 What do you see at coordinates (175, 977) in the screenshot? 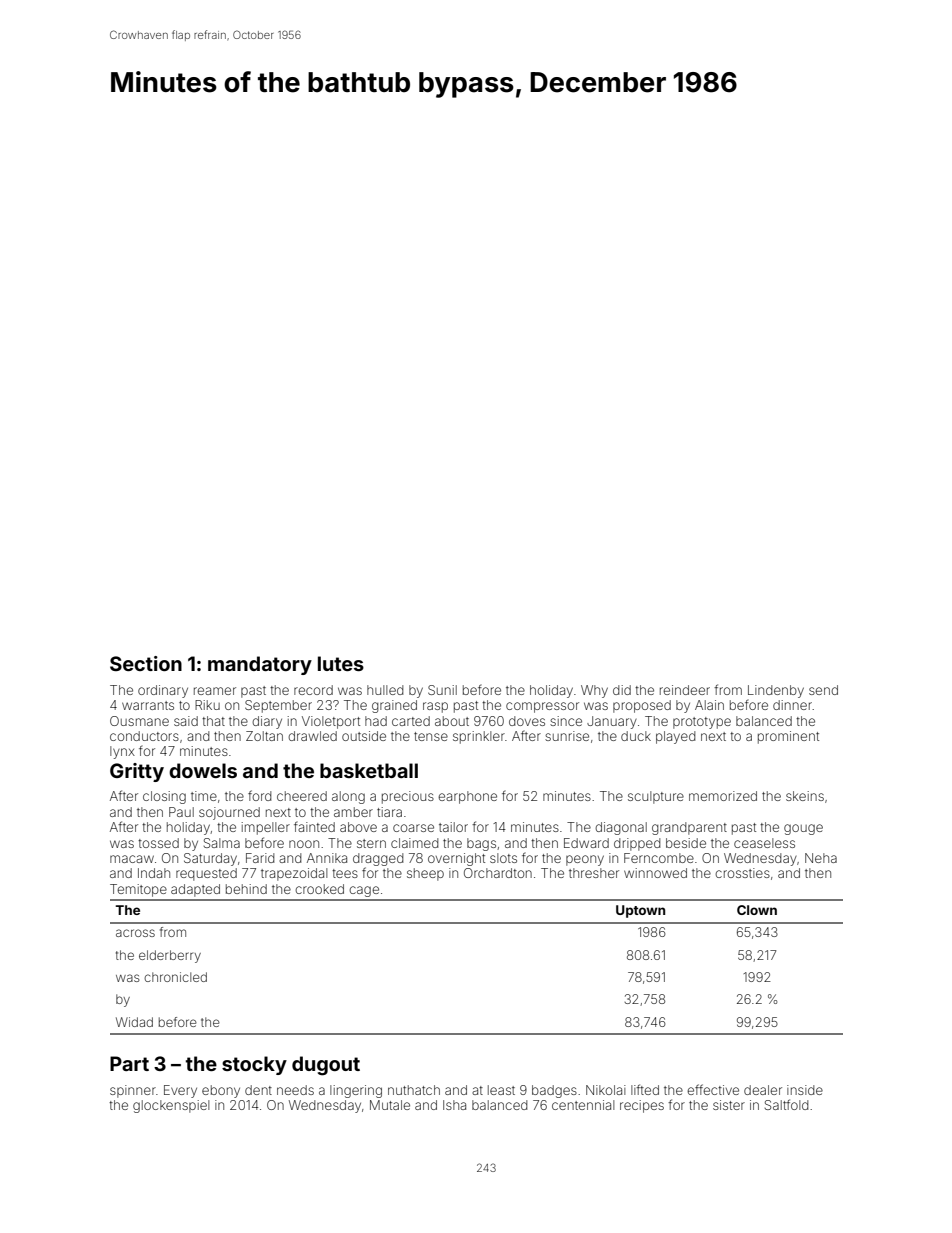
I see `chronicled` at bounding box center [175, 977].
